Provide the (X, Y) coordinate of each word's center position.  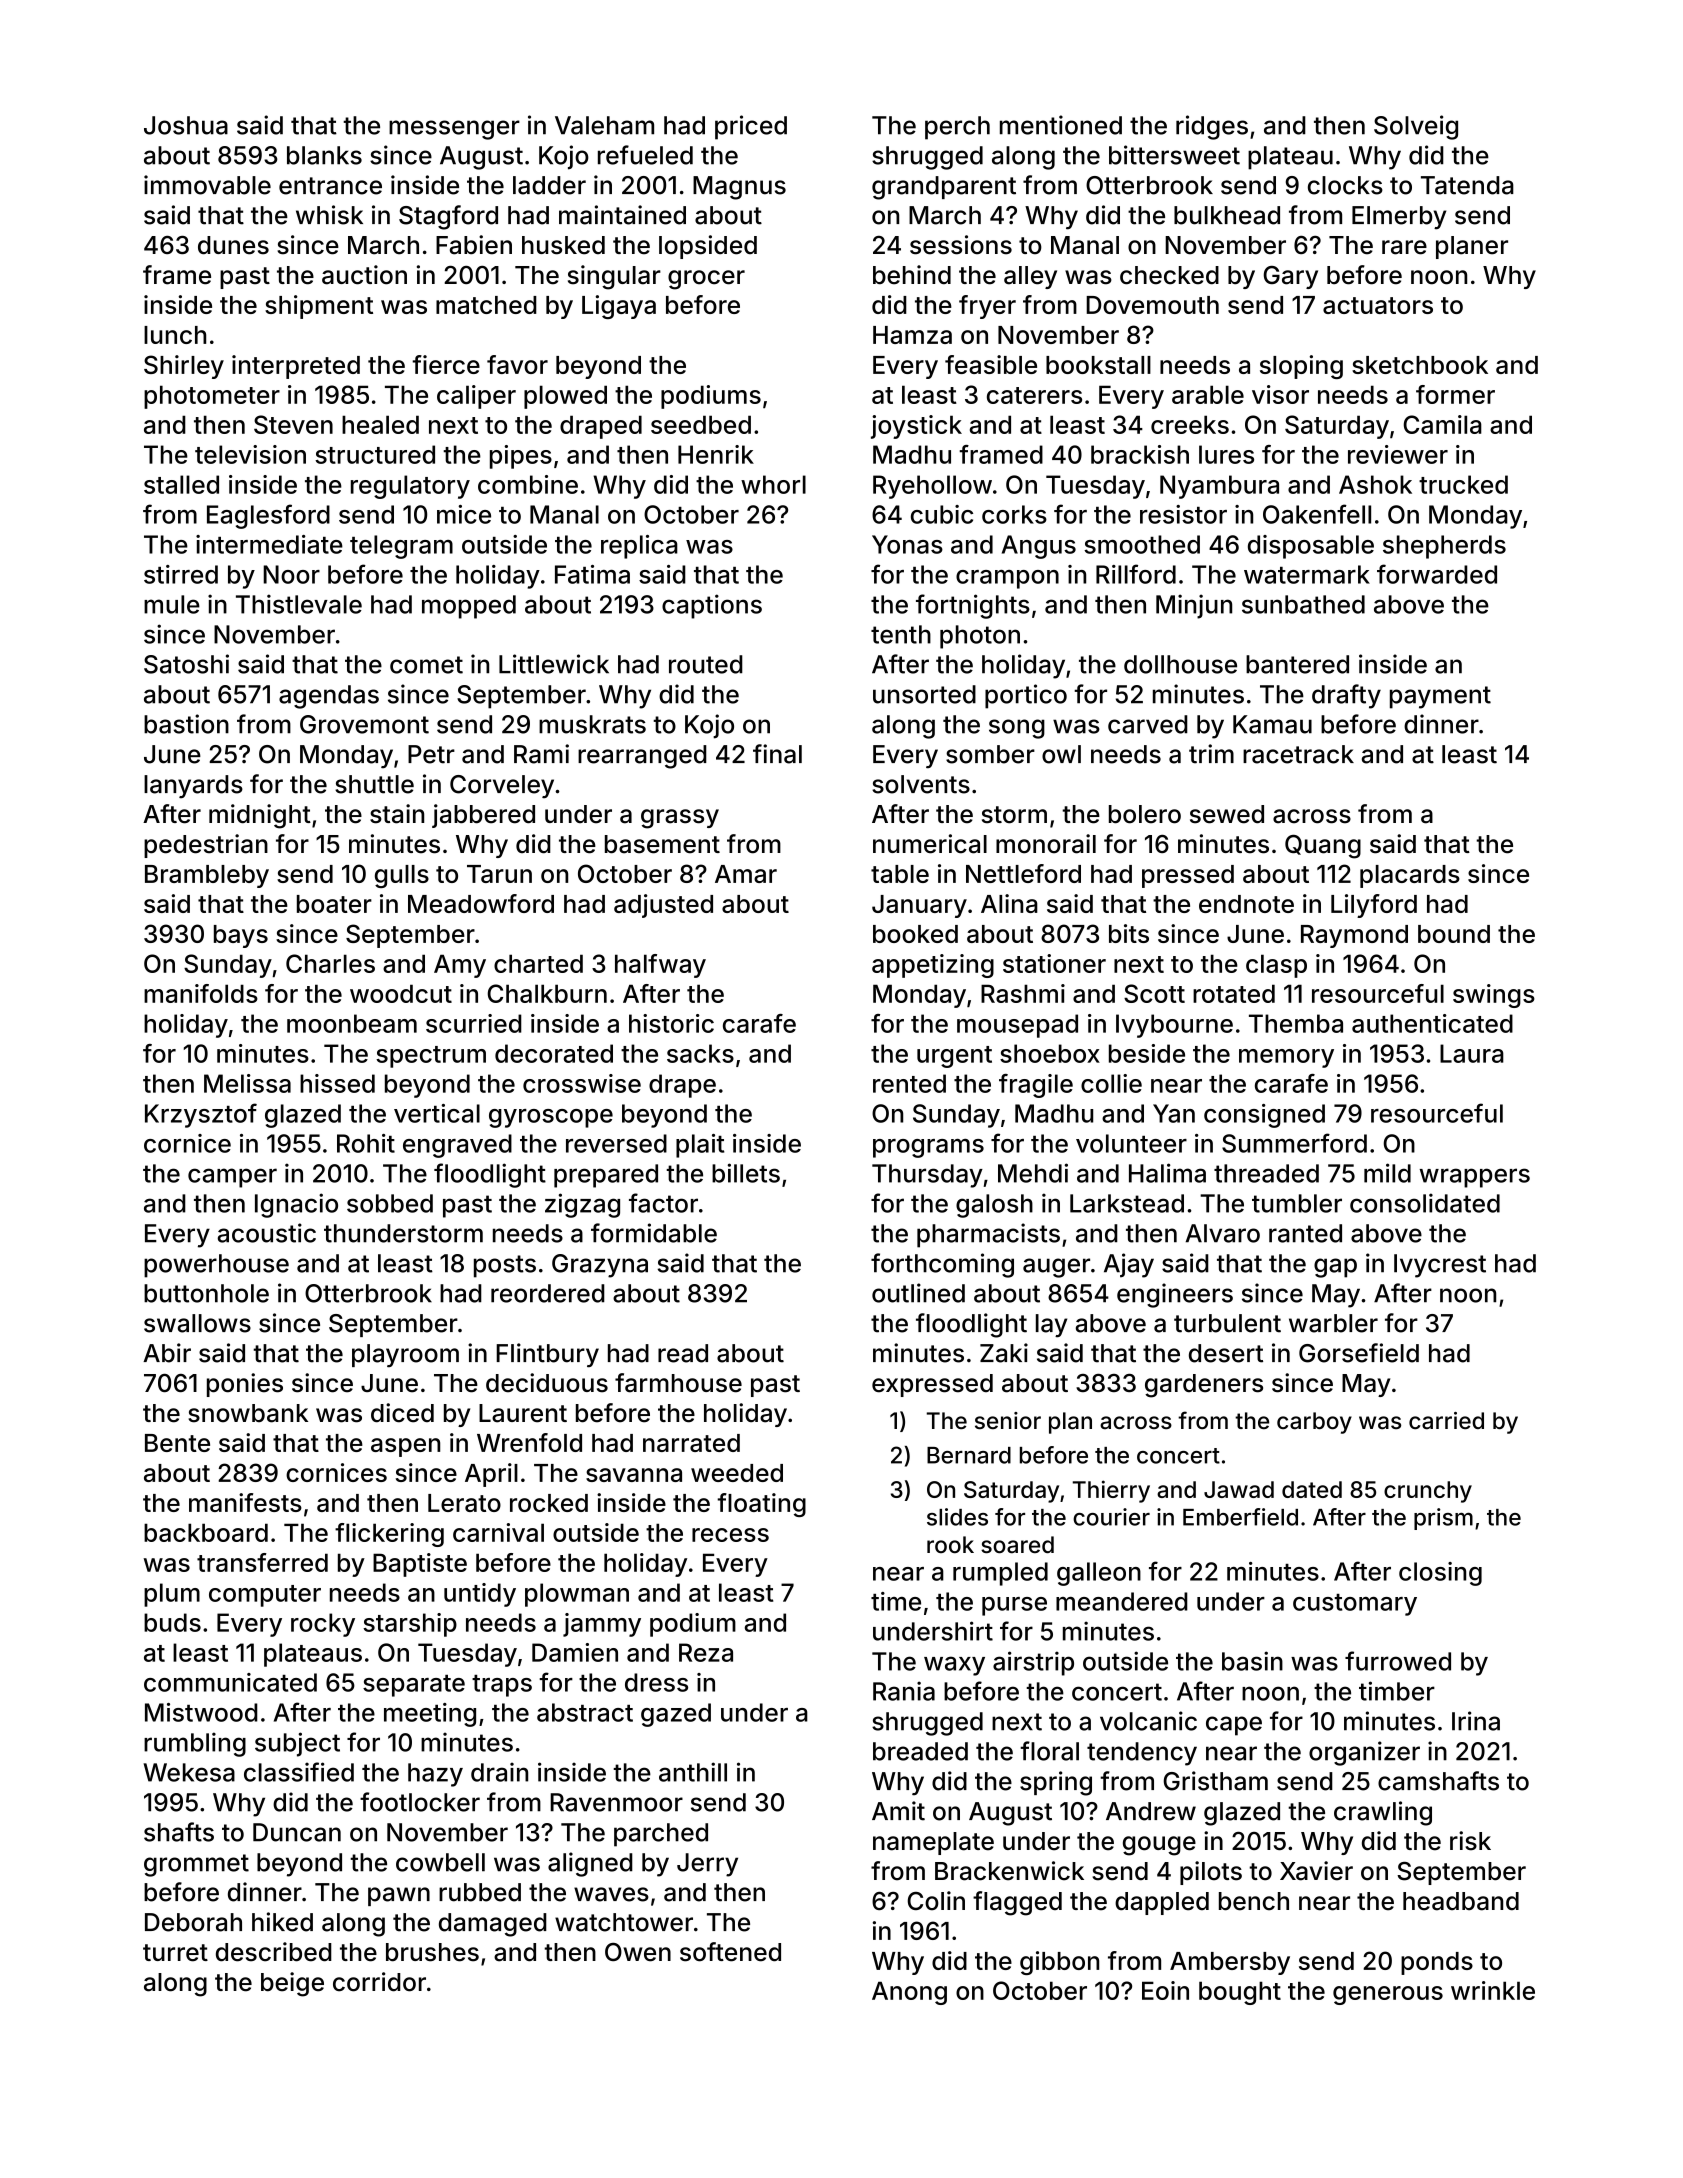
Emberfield (1240, 1517)
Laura (1472, 1053)
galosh (994, 1206)
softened (730, 1952)
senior (1008, 1421)
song (1017, 729)
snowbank (248, 1413)
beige (292, 1984)
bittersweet (1174, 155)
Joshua (186, 125)
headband (1461, 1901)
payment (1440, 697)
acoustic (267, 1233)
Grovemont (364, 724)
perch (957, 128)
